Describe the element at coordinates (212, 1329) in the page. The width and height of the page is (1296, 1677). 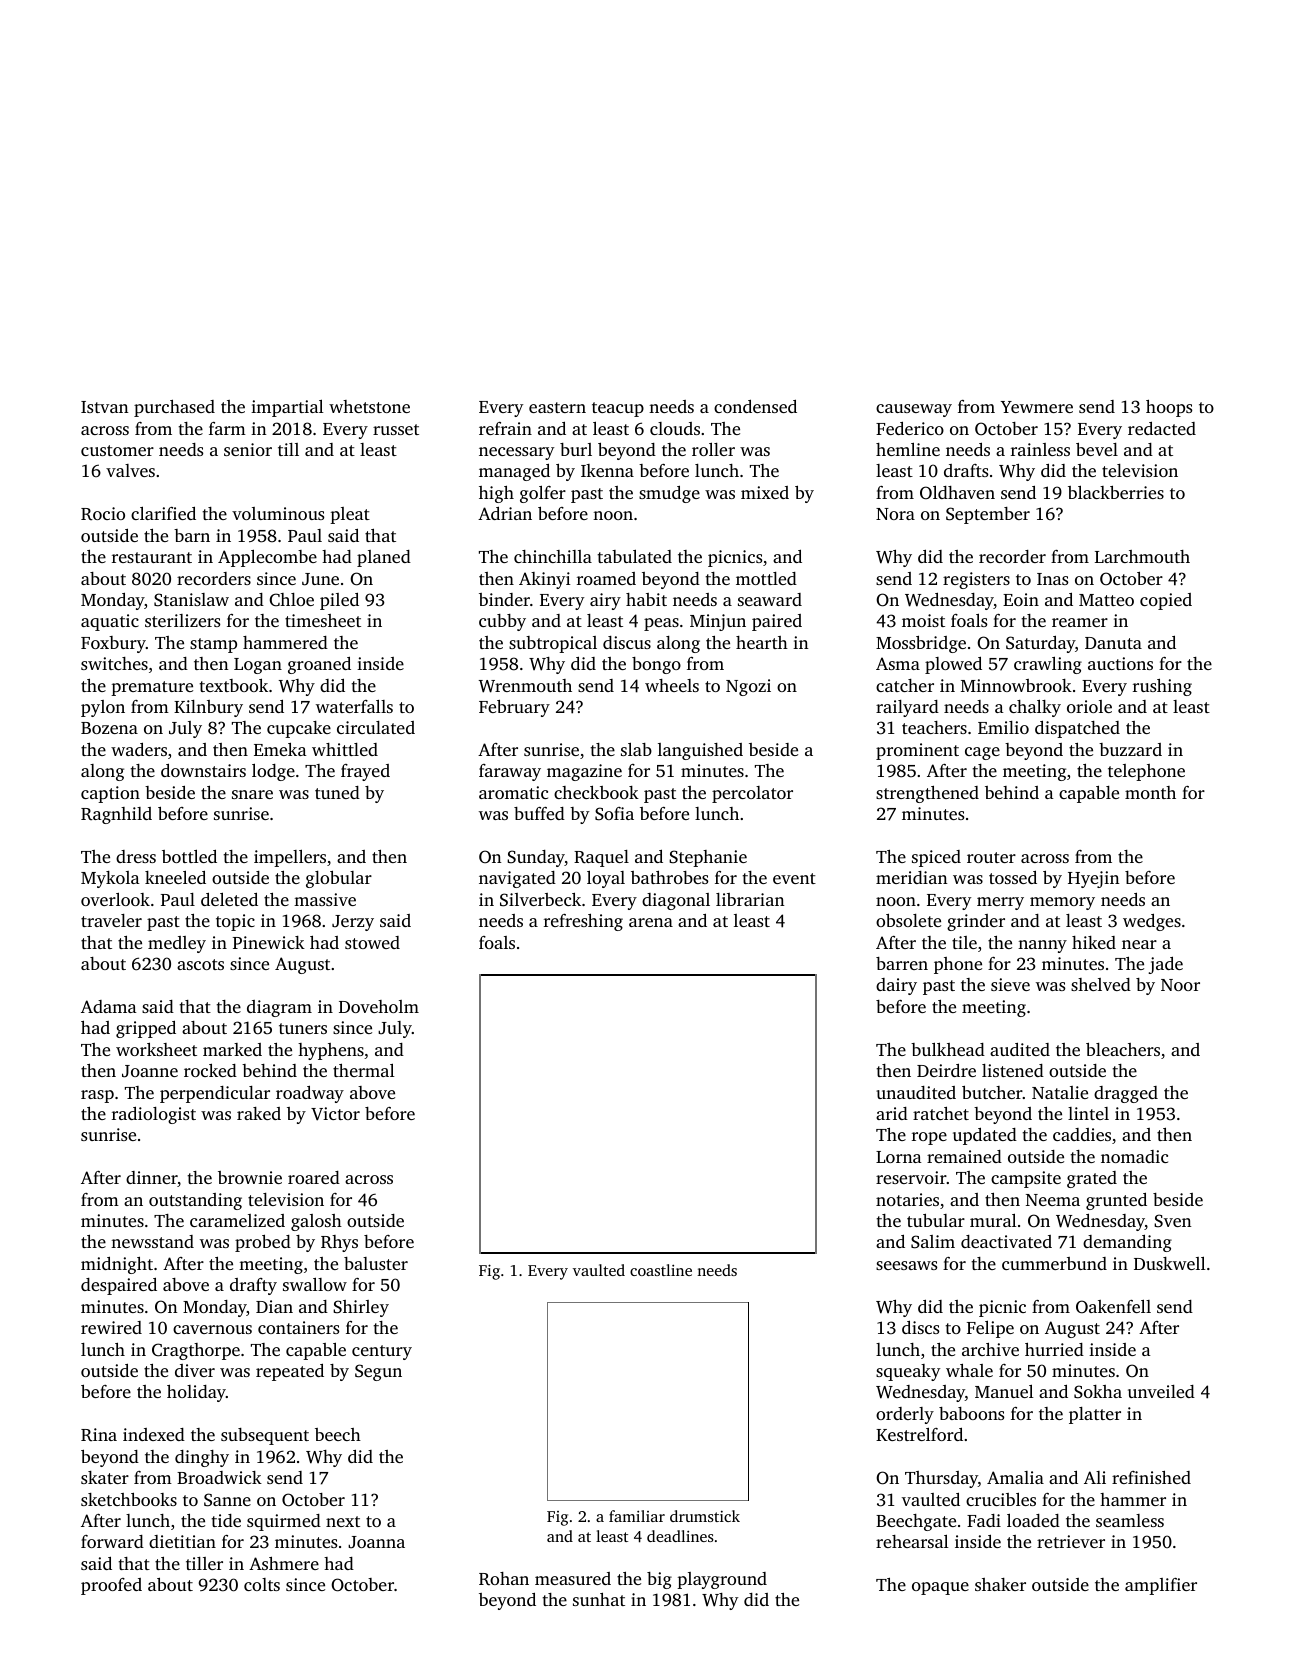
I see `cavernous` at that location.
